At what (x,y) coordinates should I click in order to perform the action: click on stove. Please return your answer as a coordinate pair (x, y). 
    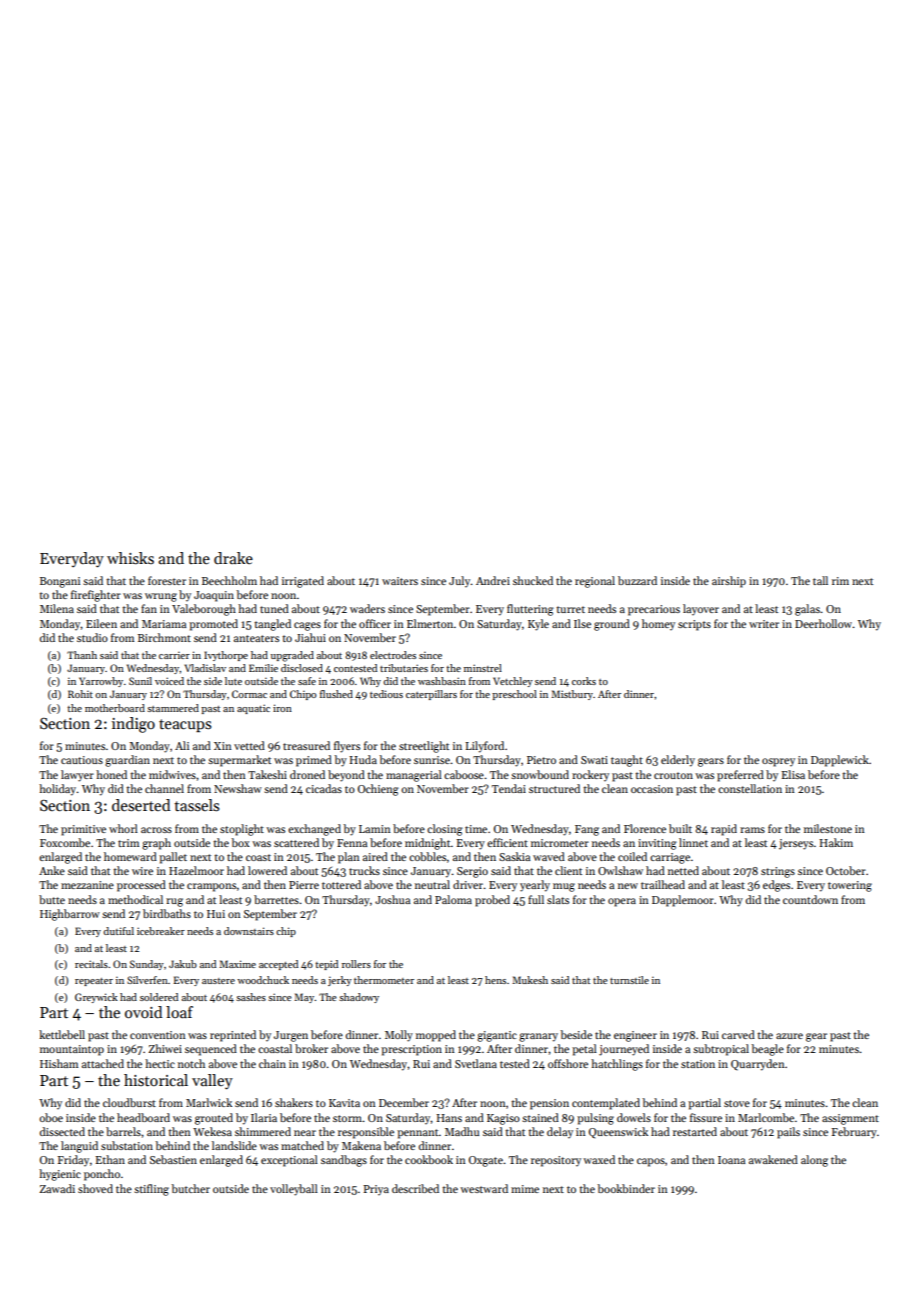
    Looking at the image, I should click on (737, 1103).
